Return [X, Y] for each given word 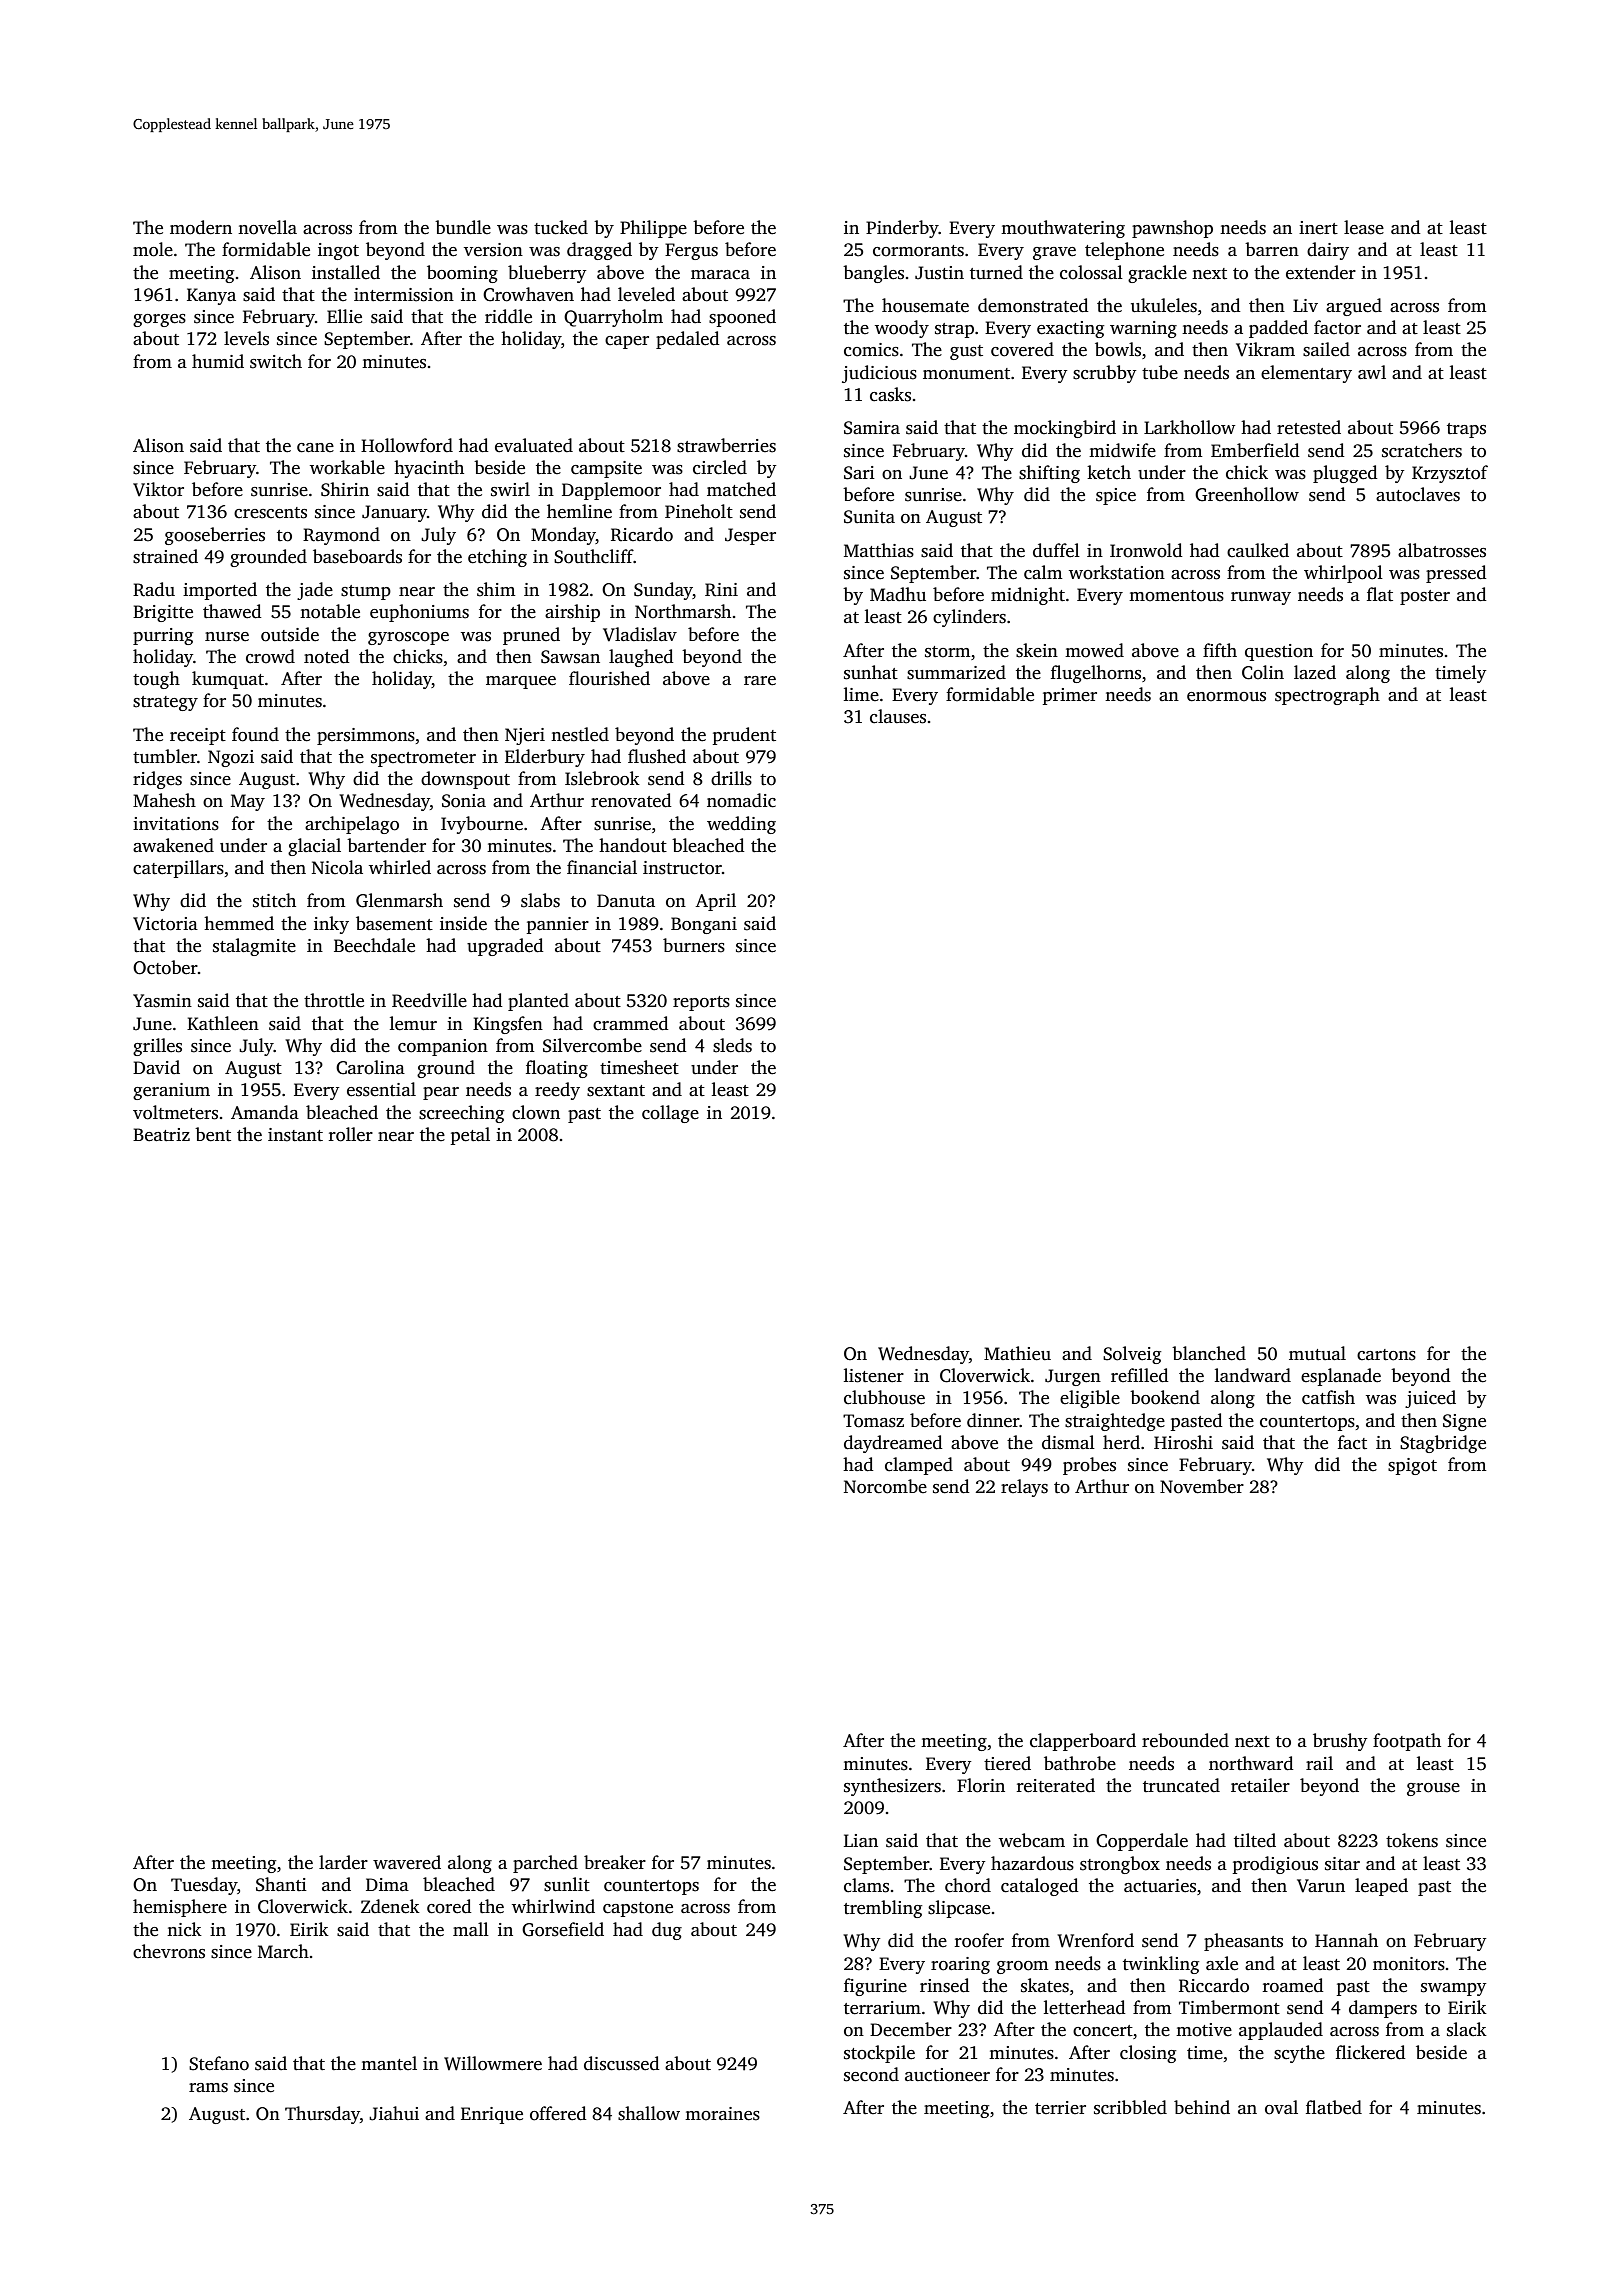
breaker [615, 1862]
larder [343, 1862]
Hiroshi [1183, 1442]
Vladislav [640, 634]
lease [1364, 227]
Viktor [158, 489]
